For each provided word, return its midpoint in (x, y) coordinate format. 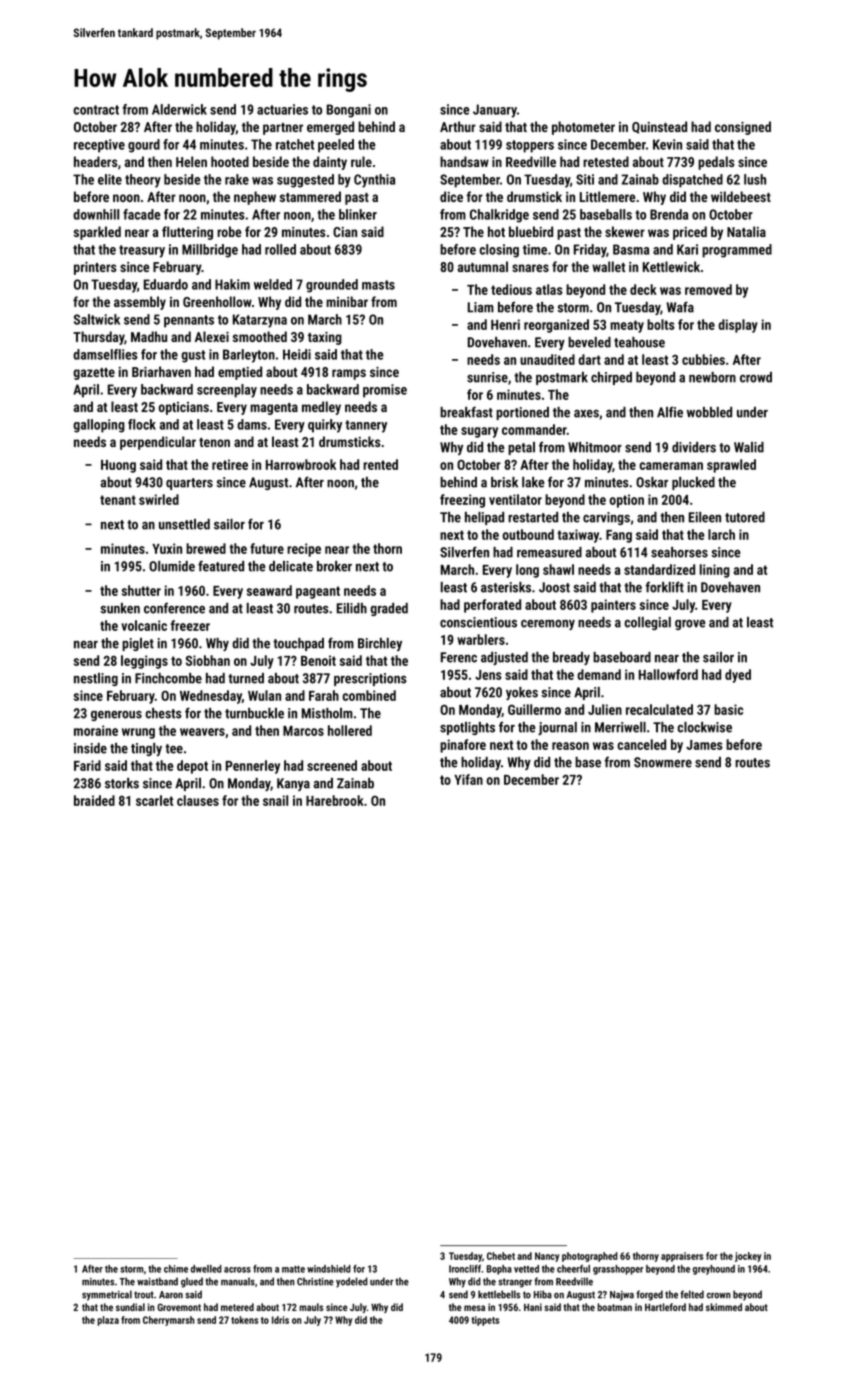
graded (389, 609)
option (626, 501)
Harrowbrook (301, 464)
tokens (244, 1320)
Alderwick (179, 109)
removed (708, 289)
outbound (528, 534)
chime (176, 1269)
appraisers (682, 1257)
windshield (329, 1269)
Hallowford (668, 674)
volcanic (144, 625)
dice (451, 196)
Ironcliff (465, 1269)
